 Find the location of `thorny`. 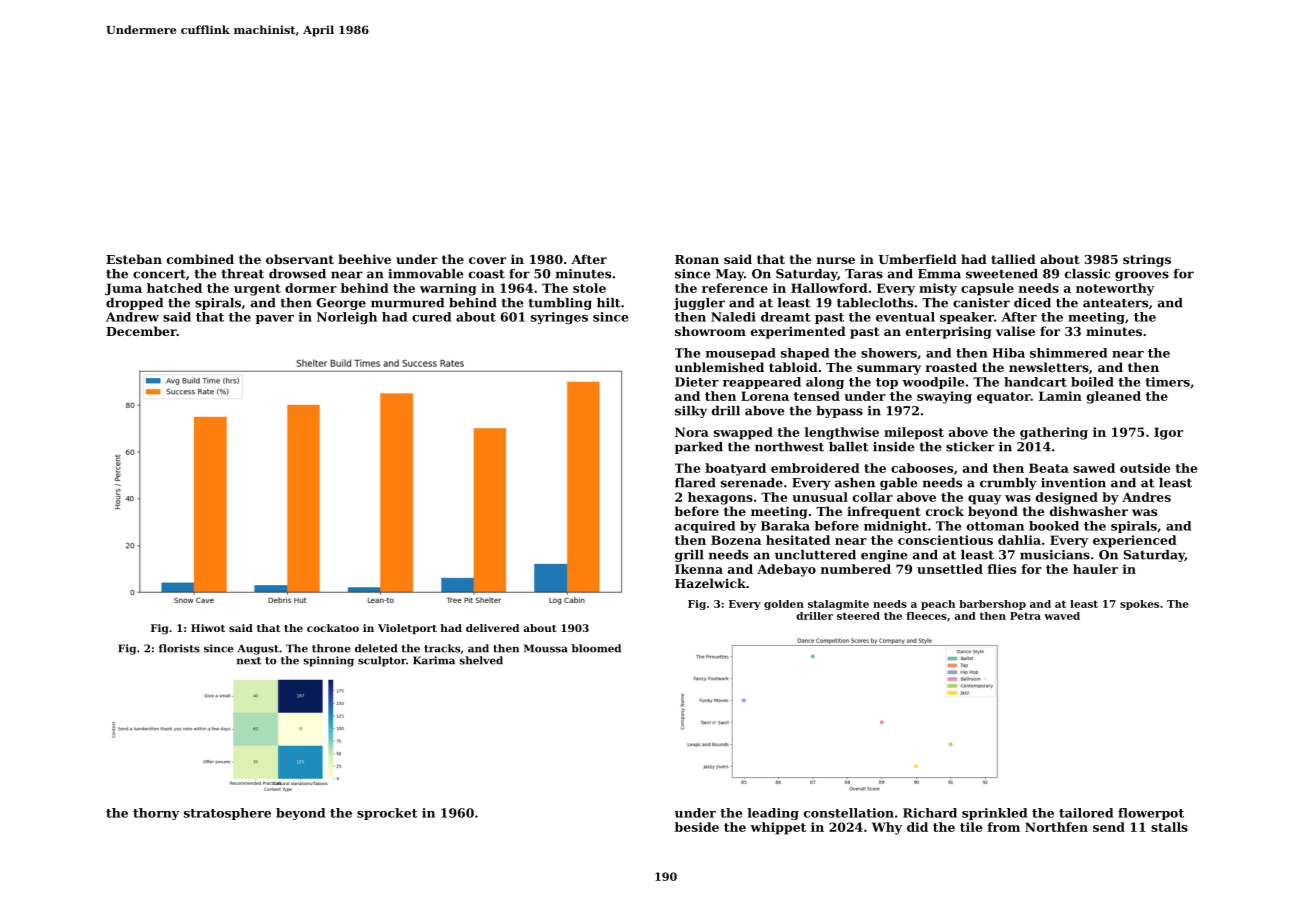

thorny is located at coordinates (156, 814).
